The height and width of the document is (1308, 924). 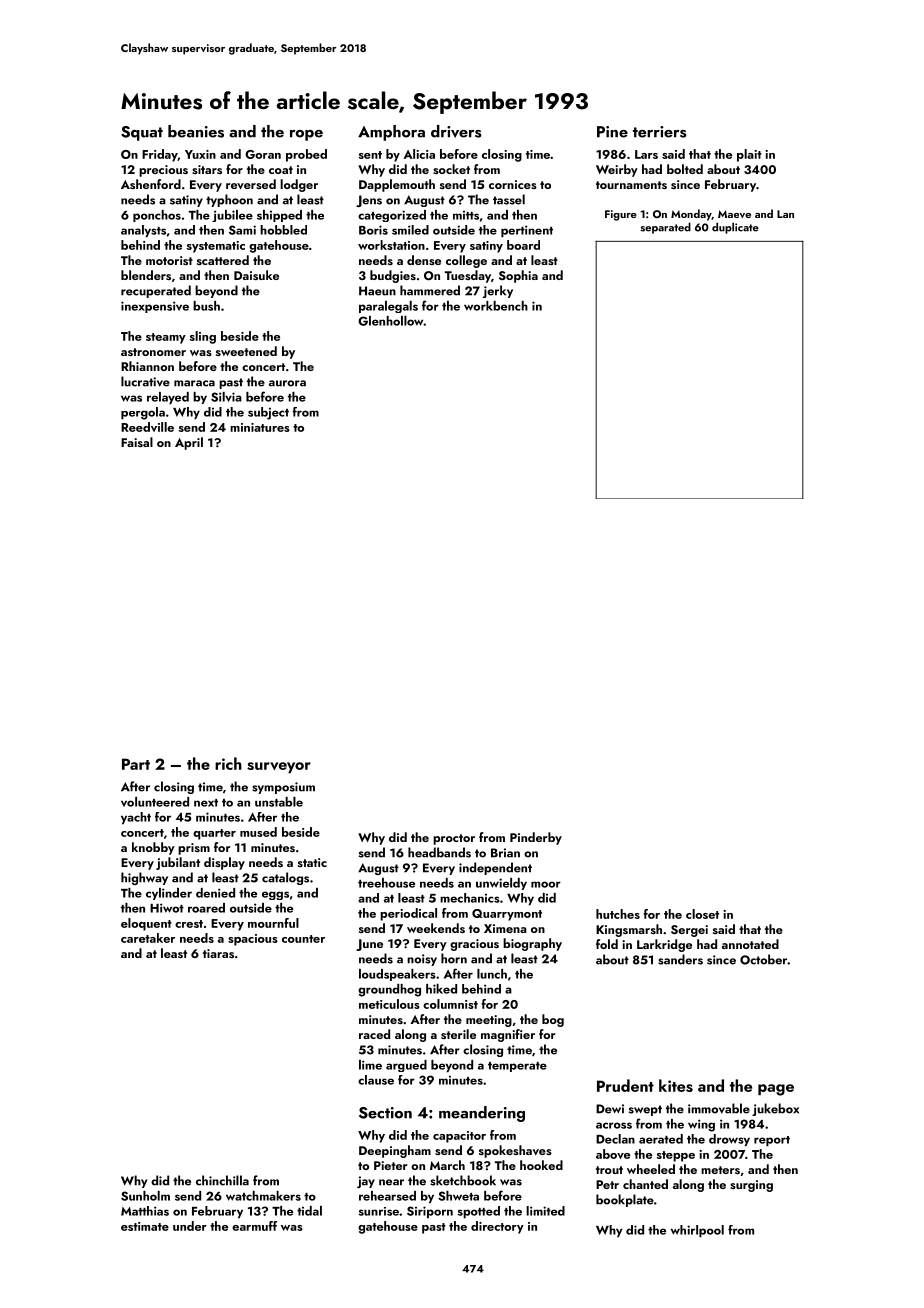 I want to click on crest, so click(x=189, y=924).
